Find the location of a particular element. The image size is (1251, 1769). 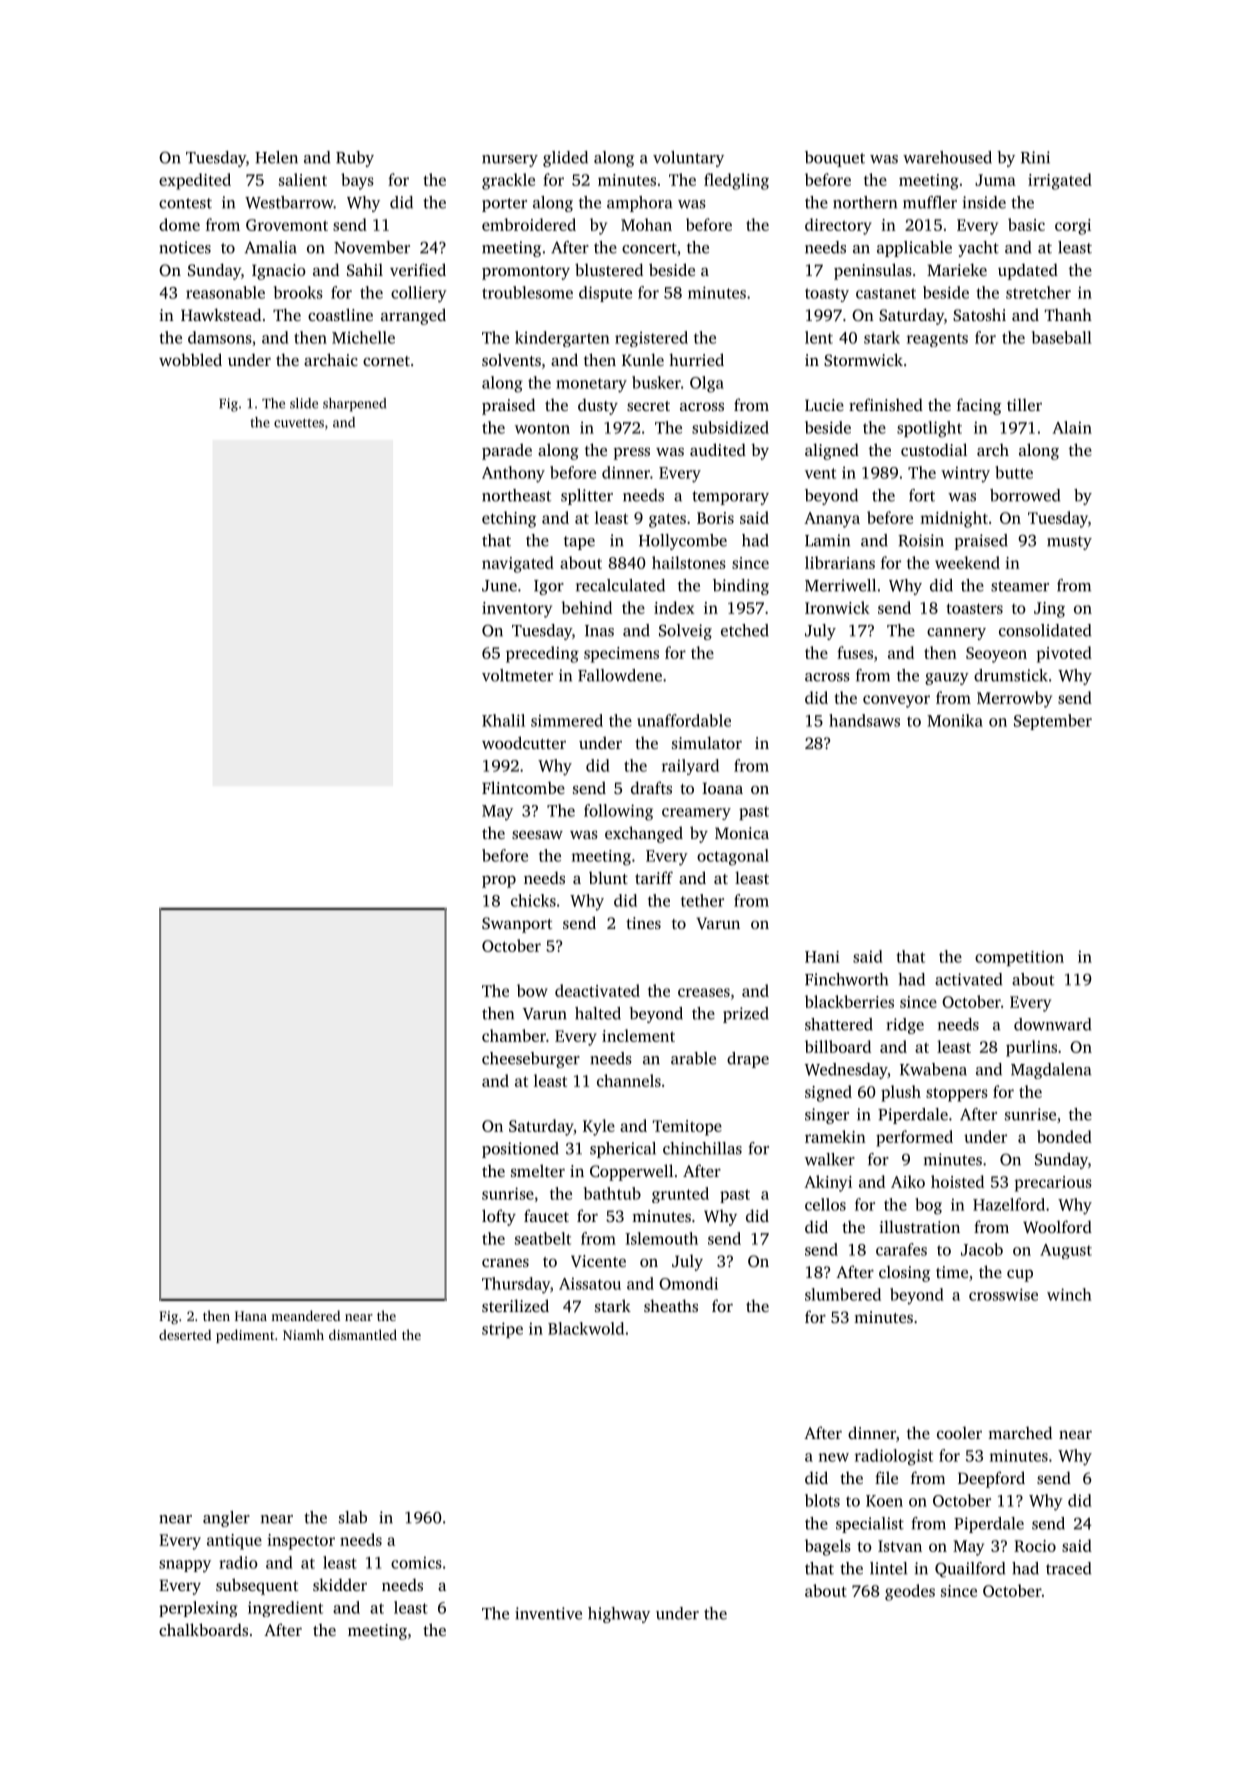

cooler is located at coordinates (959, 1432).
